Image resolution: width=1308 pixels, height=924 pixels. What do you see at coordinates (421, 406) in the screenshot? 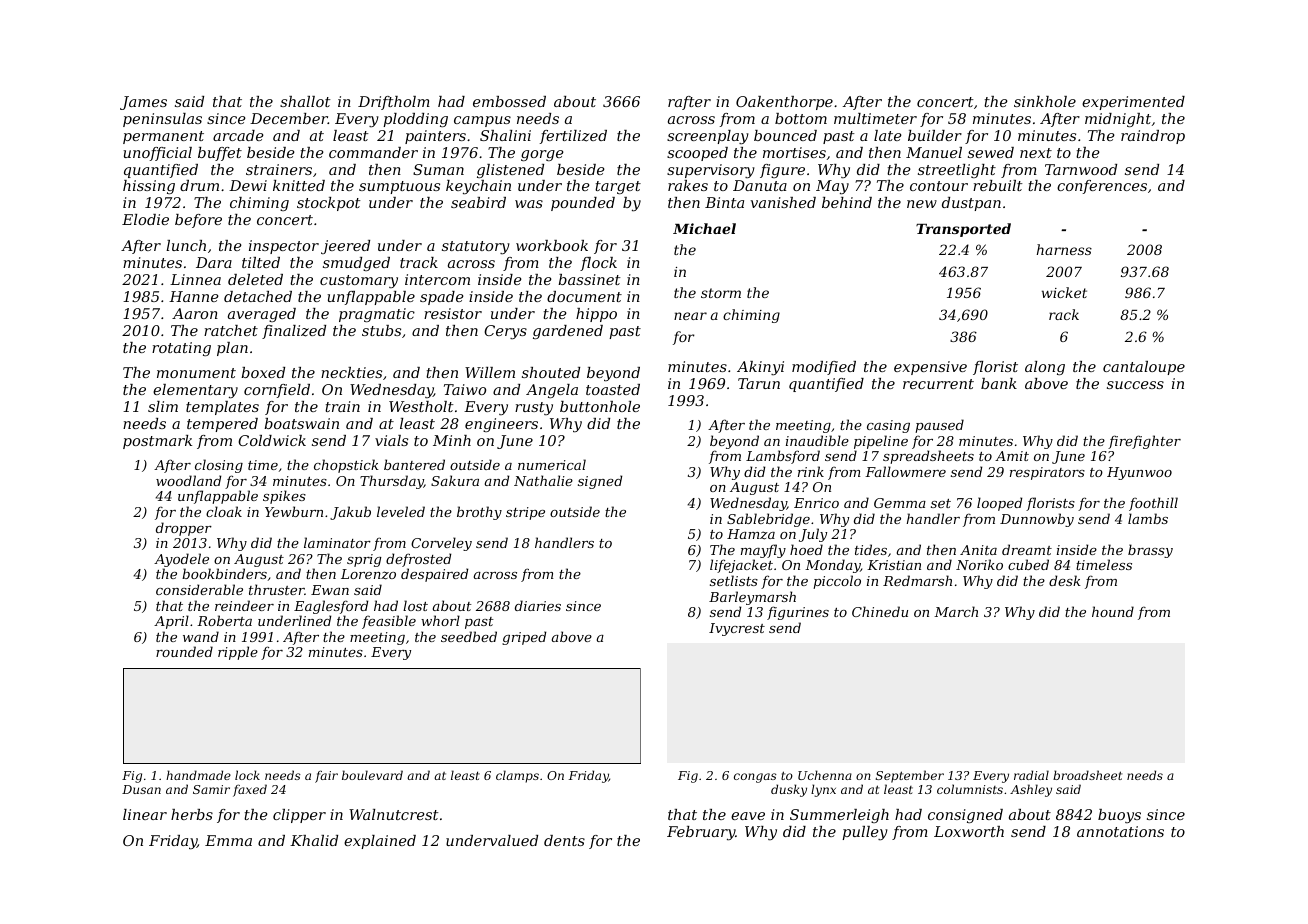
I see `Westholt` at bounding box center [421, 406].
